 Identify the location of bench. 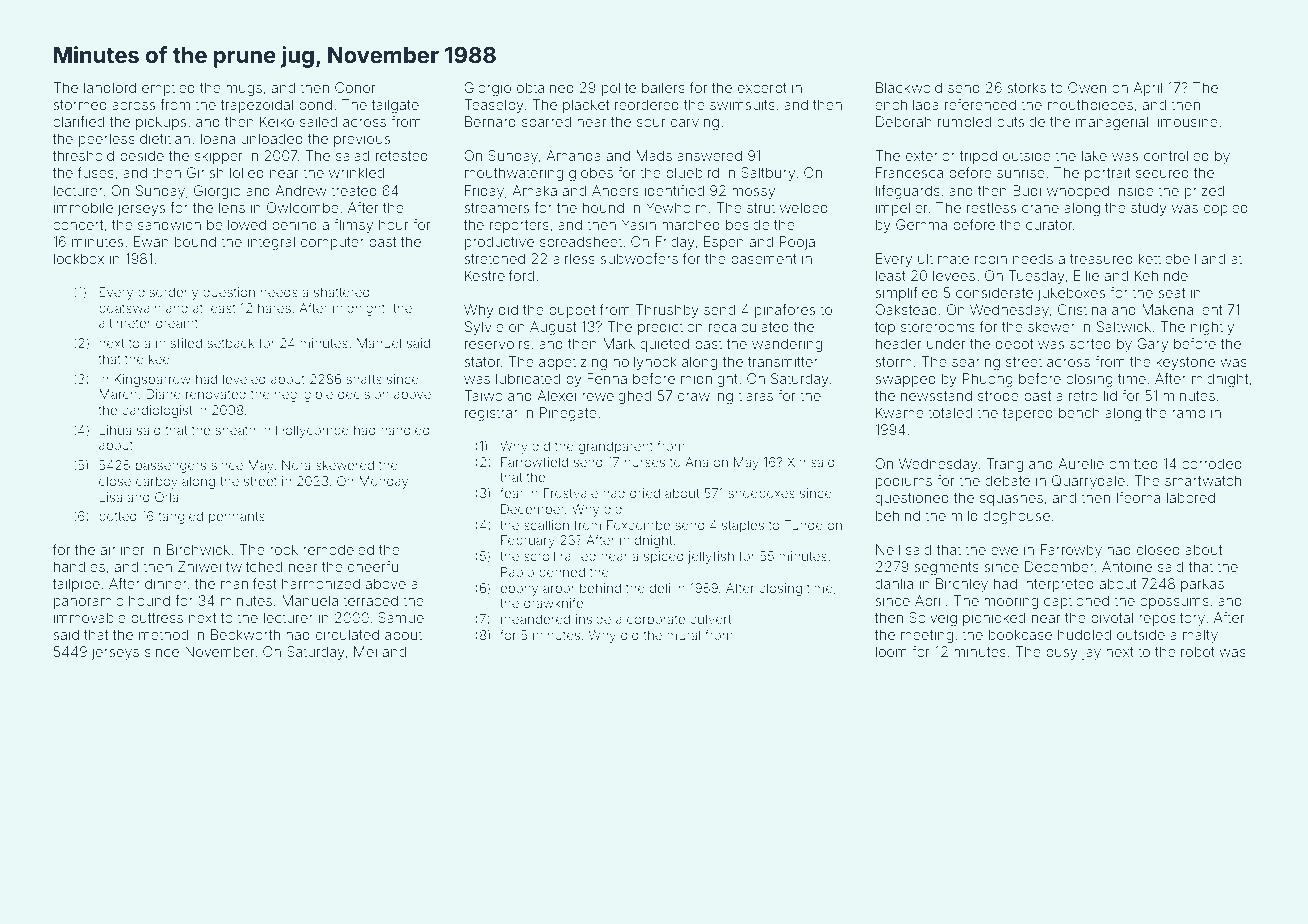
(1079, 412).
